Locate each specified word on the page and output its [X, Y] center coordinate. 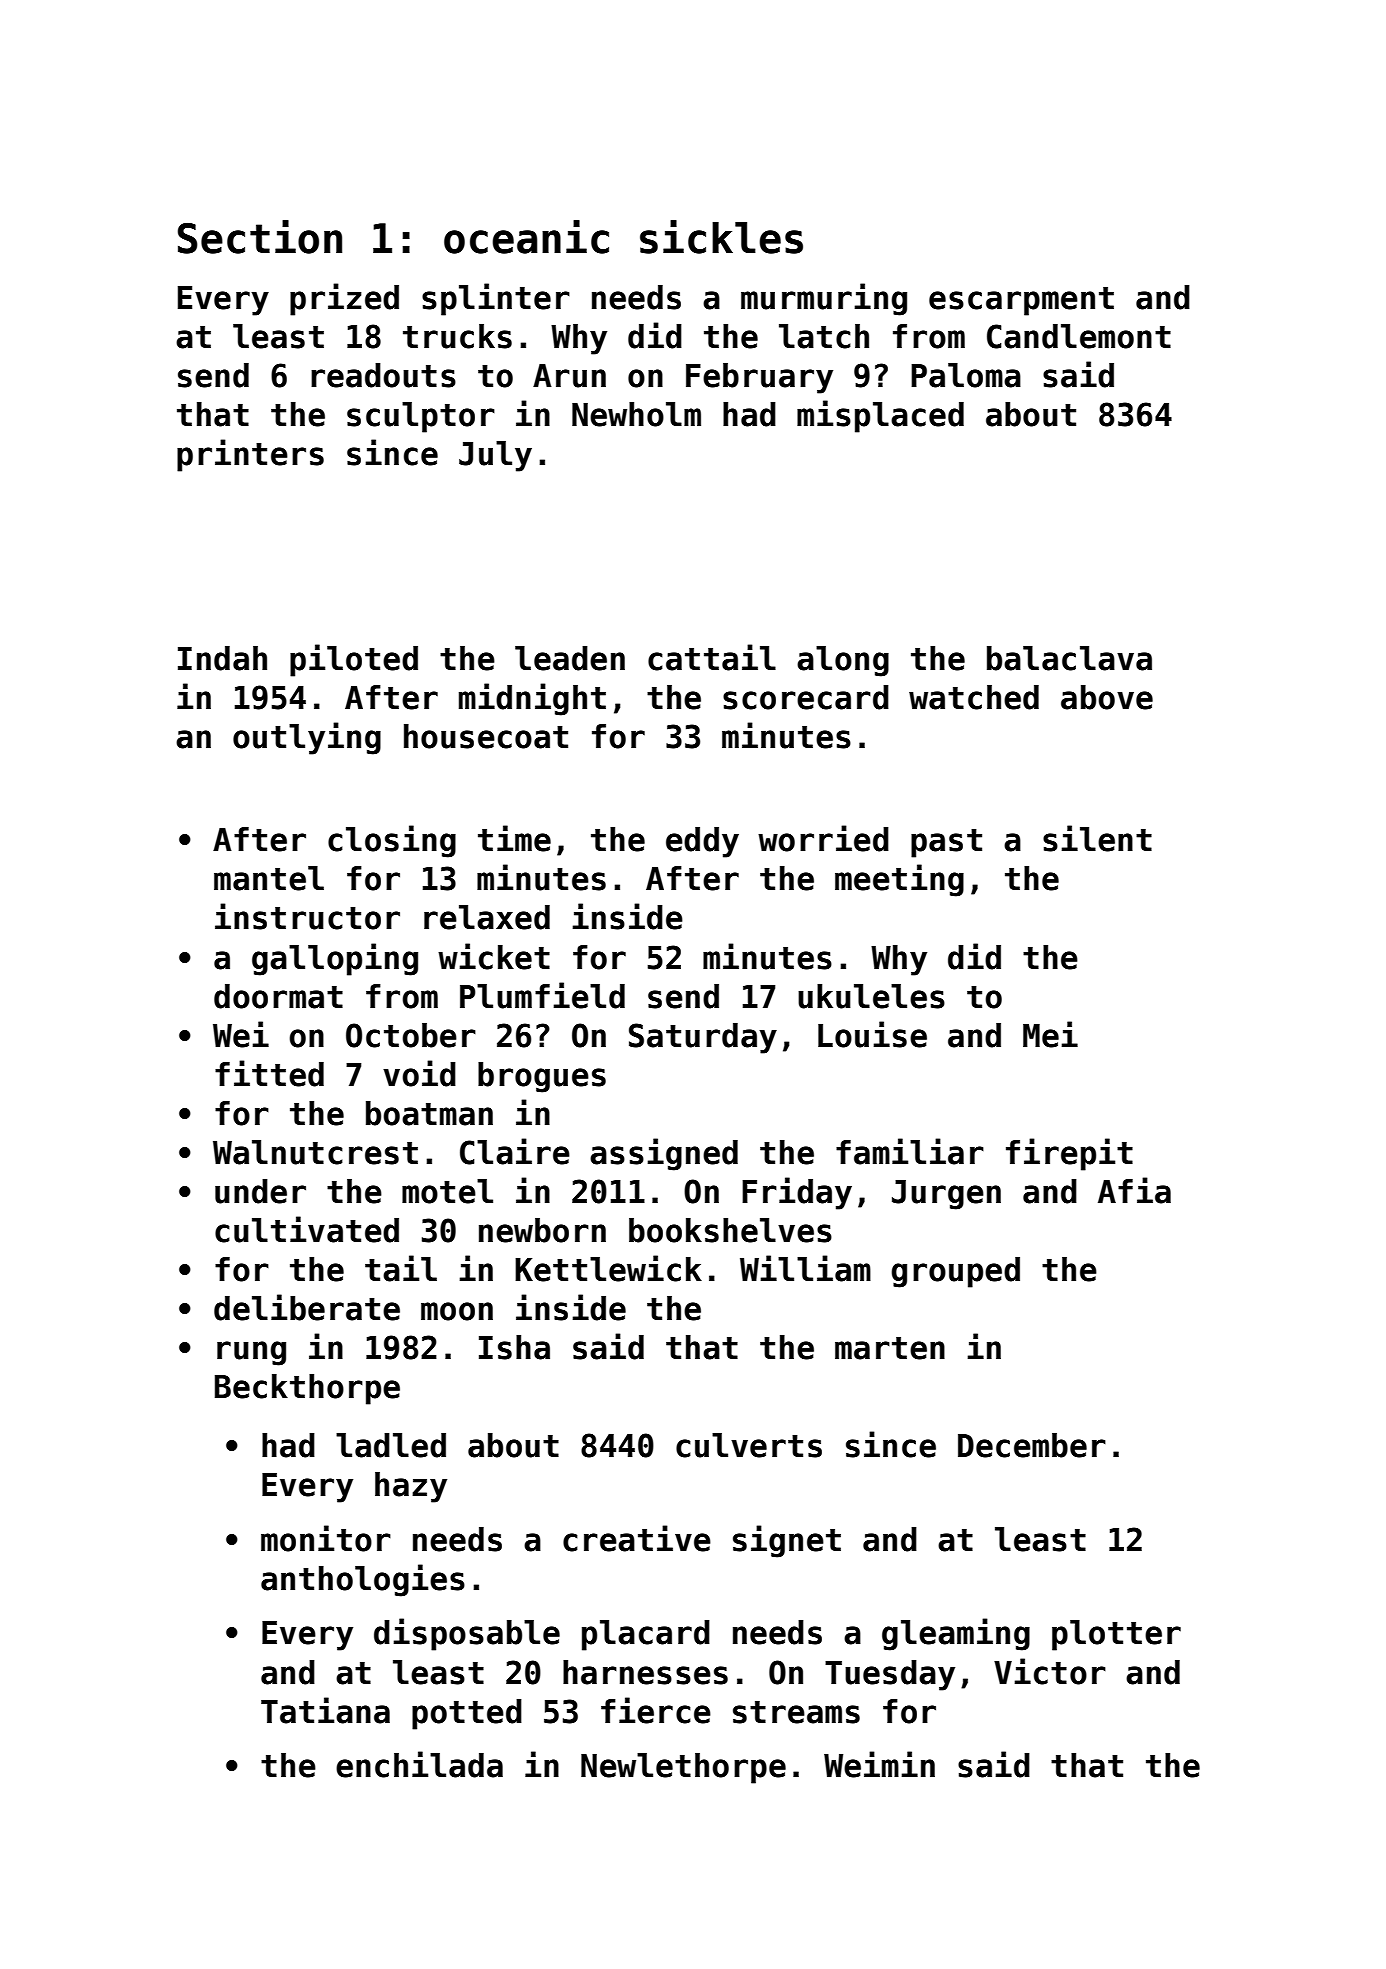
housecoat [486, 736]
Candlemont [1079, 336]
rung [251, 1353]
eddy [702, 842]
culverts [749, 1445]
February [759, 378]
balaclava [1069, 658]
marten [890, 1348]
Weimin [879, 1764]
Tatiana [325, 1710]
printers [250, 455]
